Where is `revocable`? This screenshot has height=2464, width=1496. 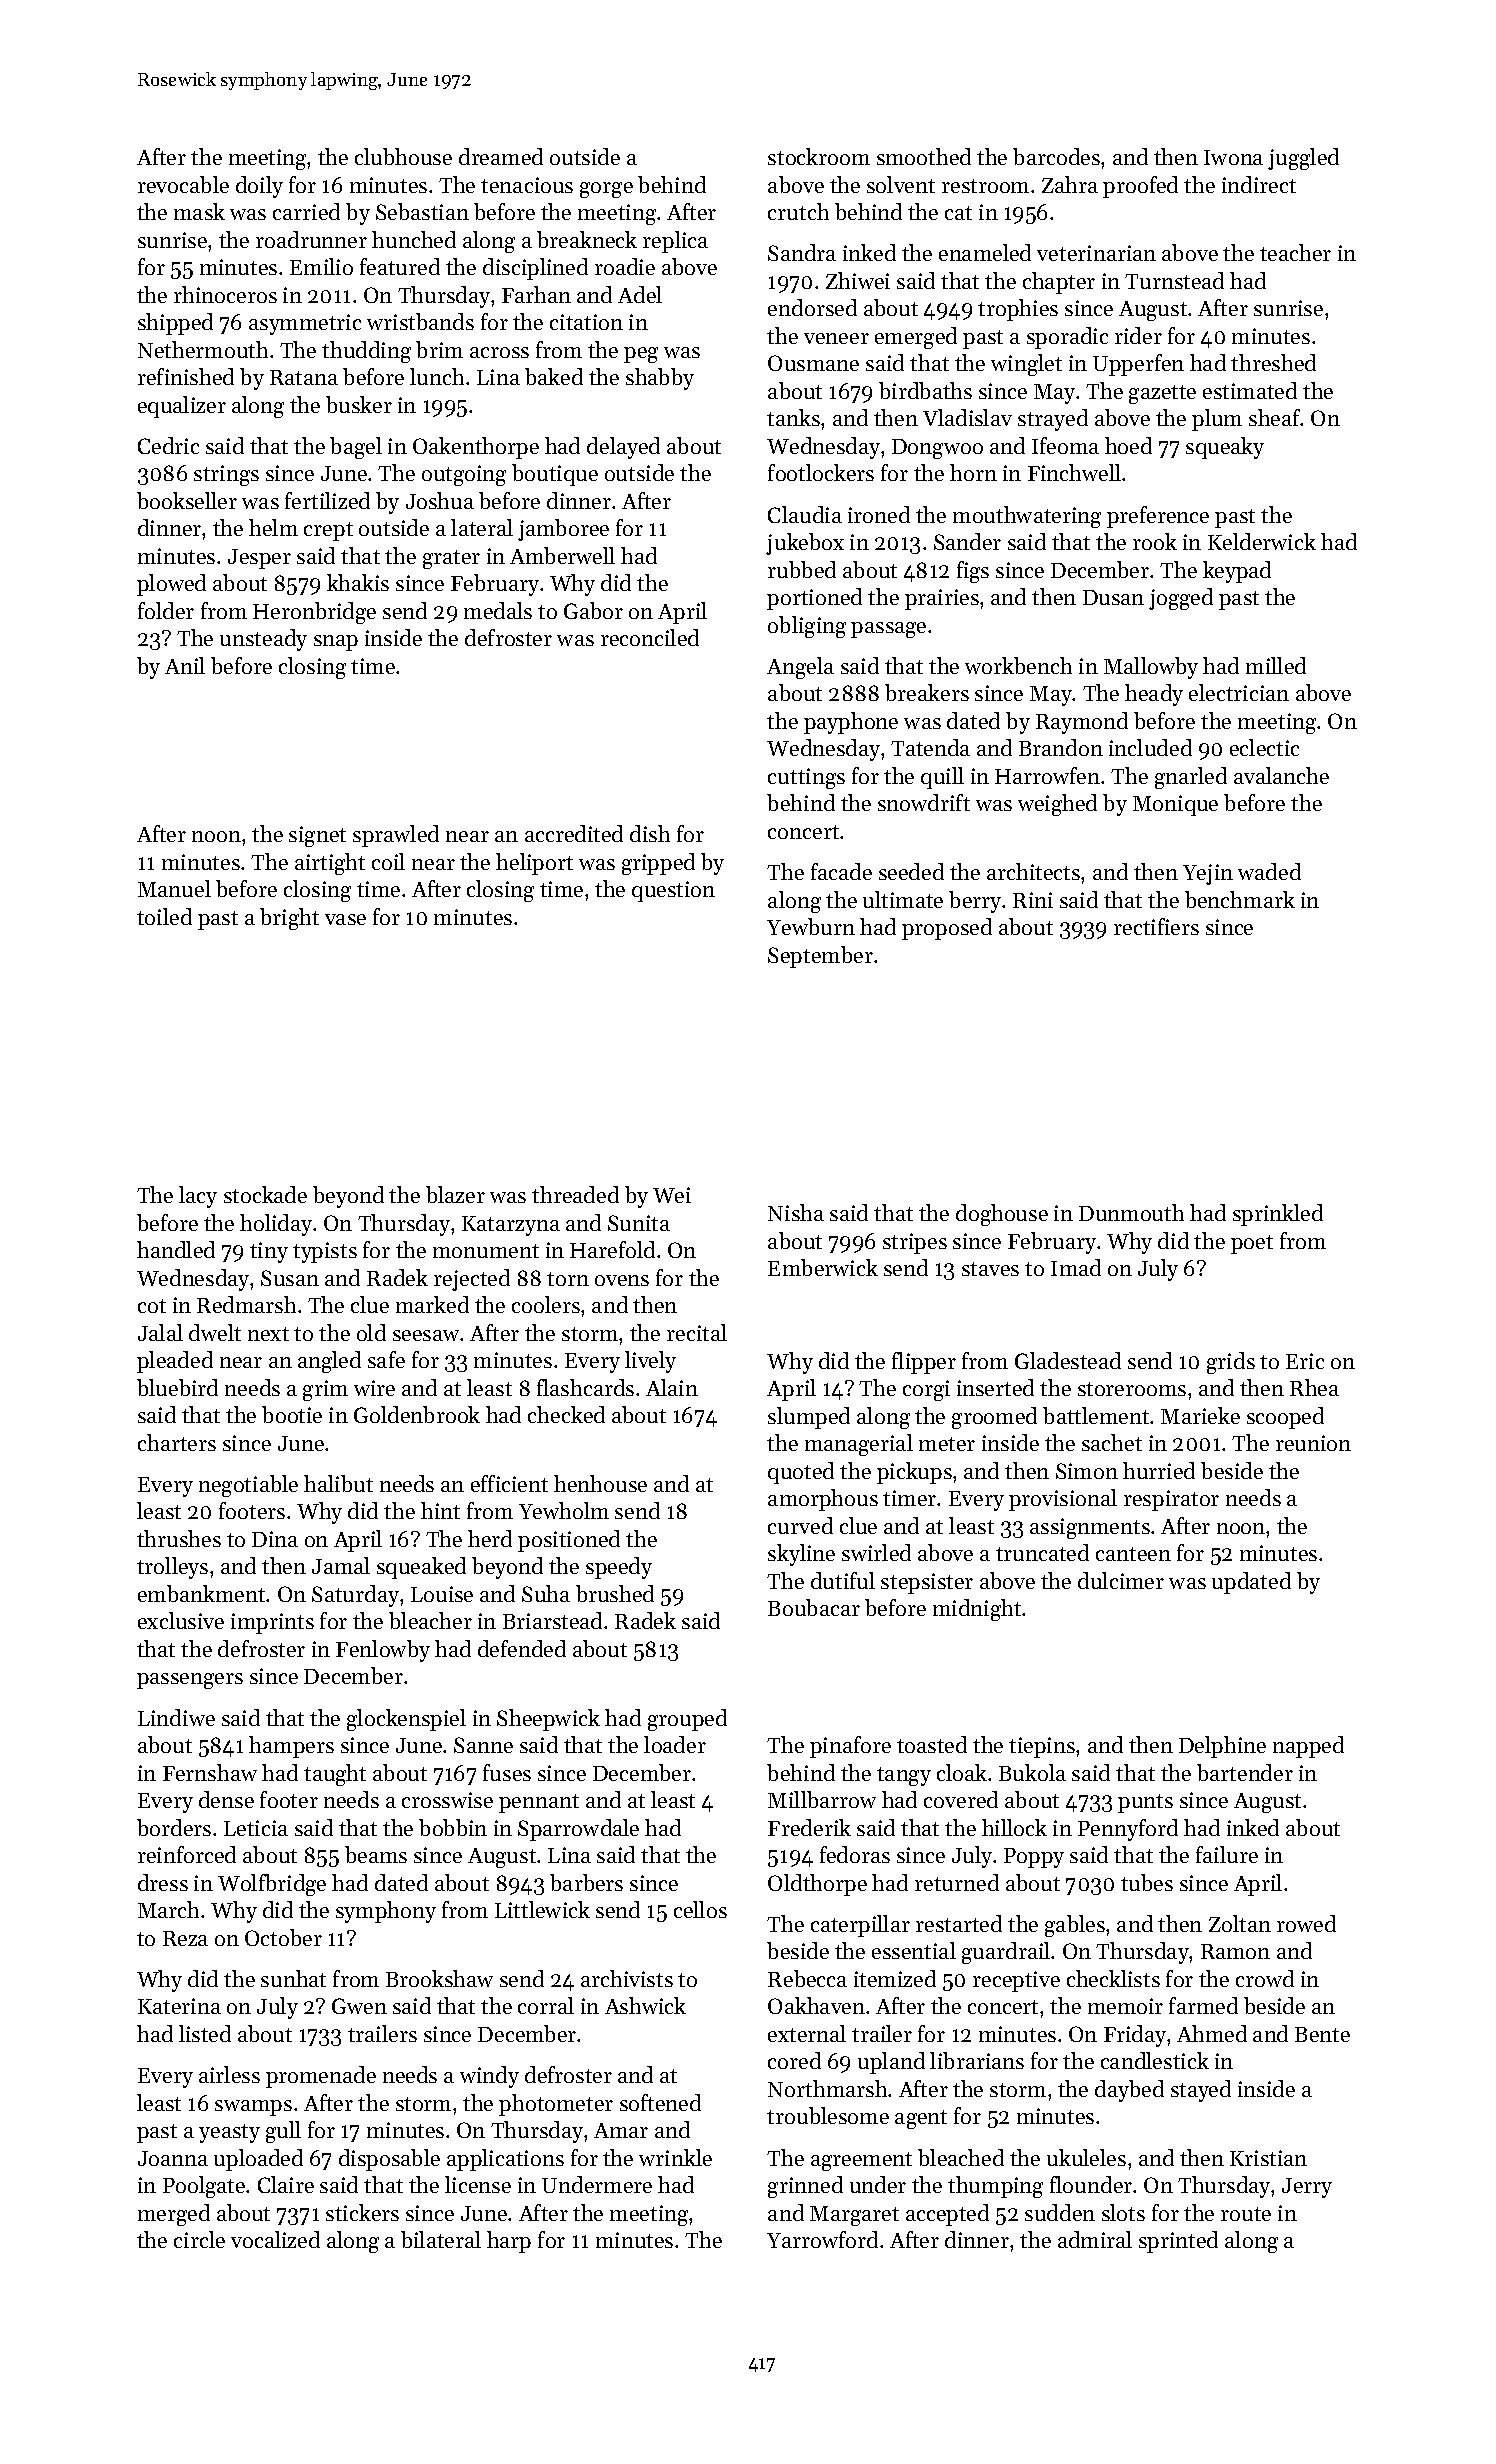
revocable is located at coordinates (183, 184).
